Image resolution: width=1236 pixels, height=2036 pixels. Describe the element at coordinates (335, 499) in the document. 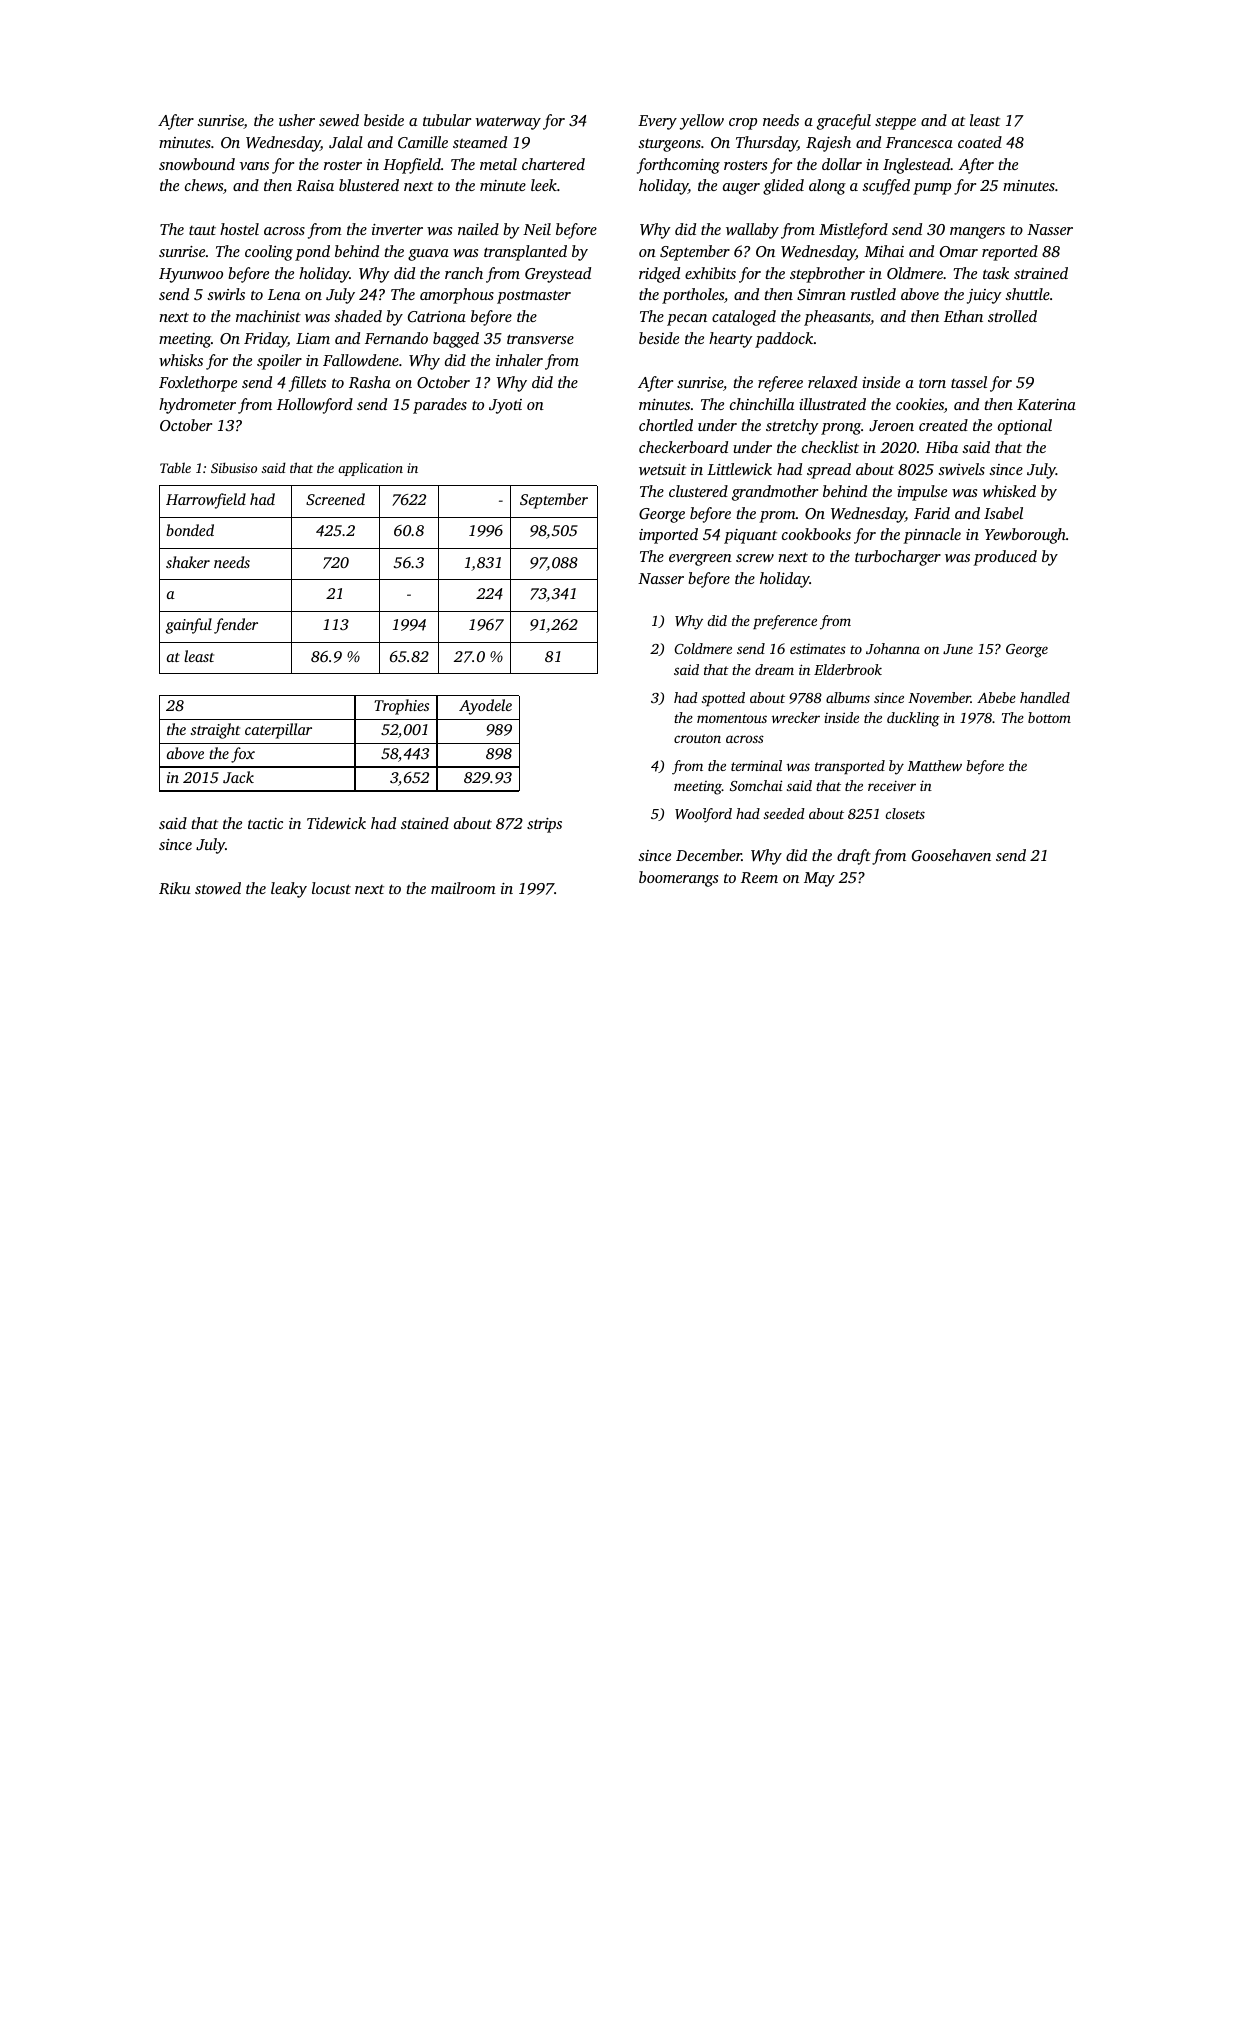

I see `Screened` at that location.
